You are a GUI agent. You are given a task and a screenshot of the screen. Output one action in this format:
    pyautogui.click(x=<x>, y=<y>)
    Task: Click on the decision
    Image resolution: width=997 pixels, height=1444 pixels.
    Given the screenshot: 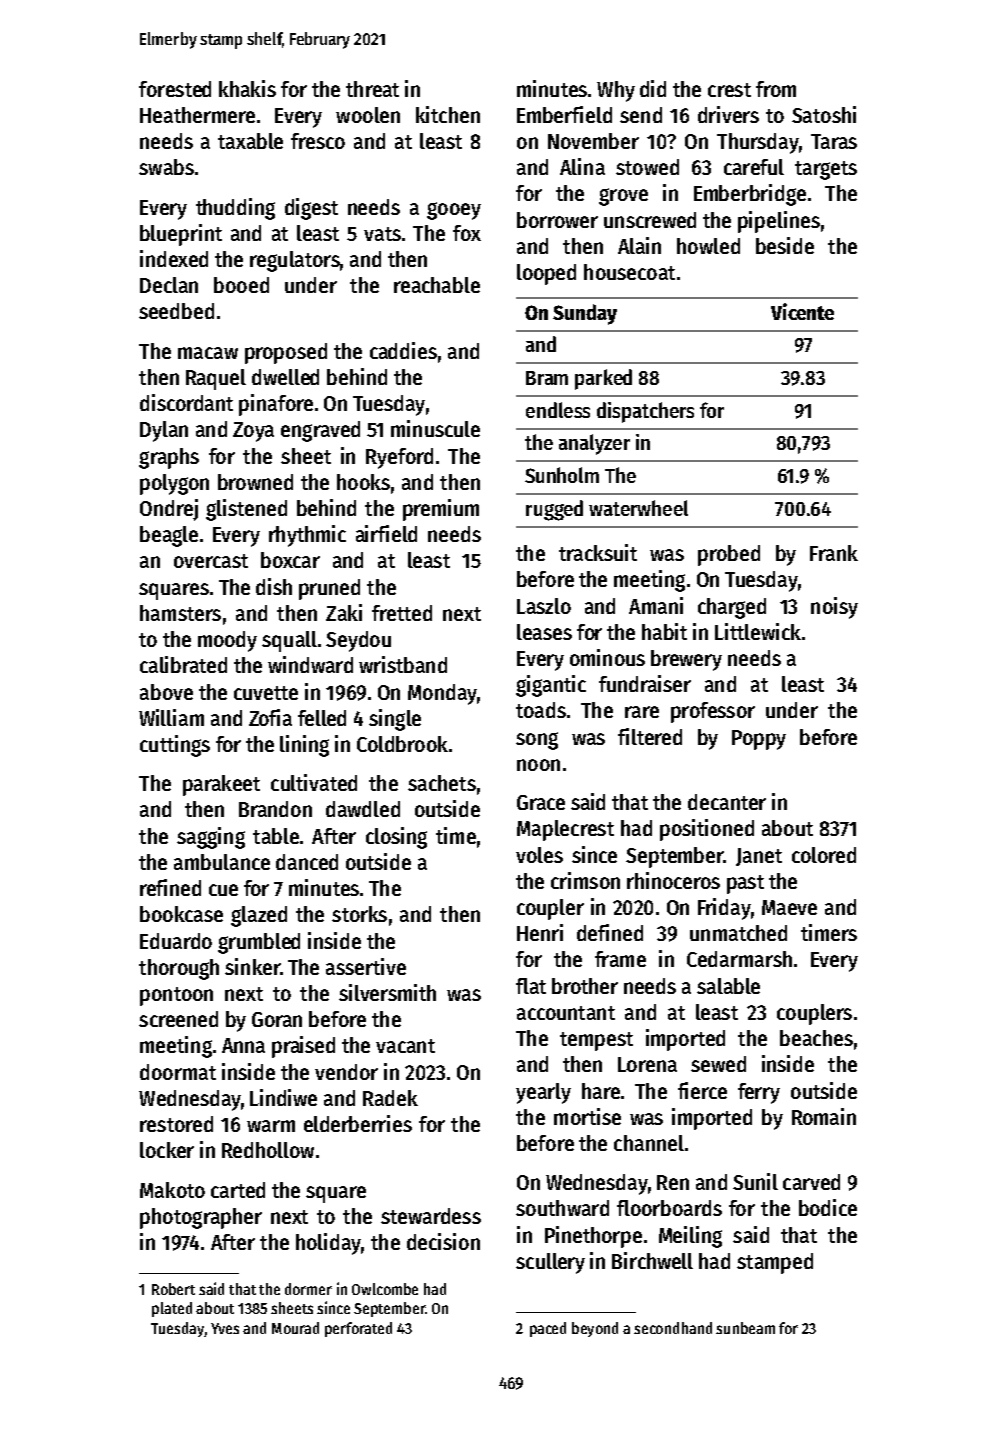 What is the action you would take?
    pyautogui.click(x=443, y=1241)
